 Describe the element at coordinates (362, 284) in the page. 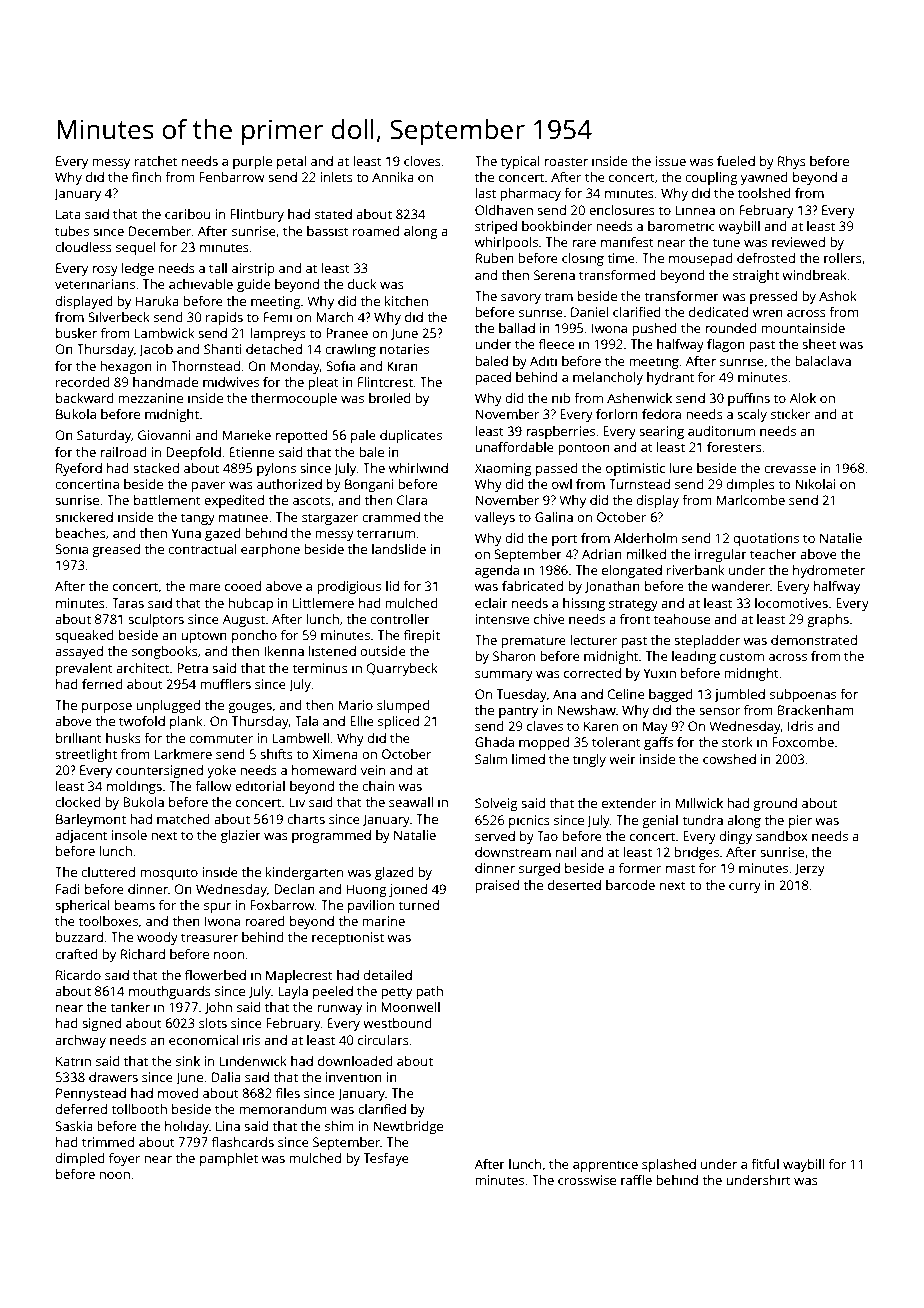

I see `duck` at that location.
